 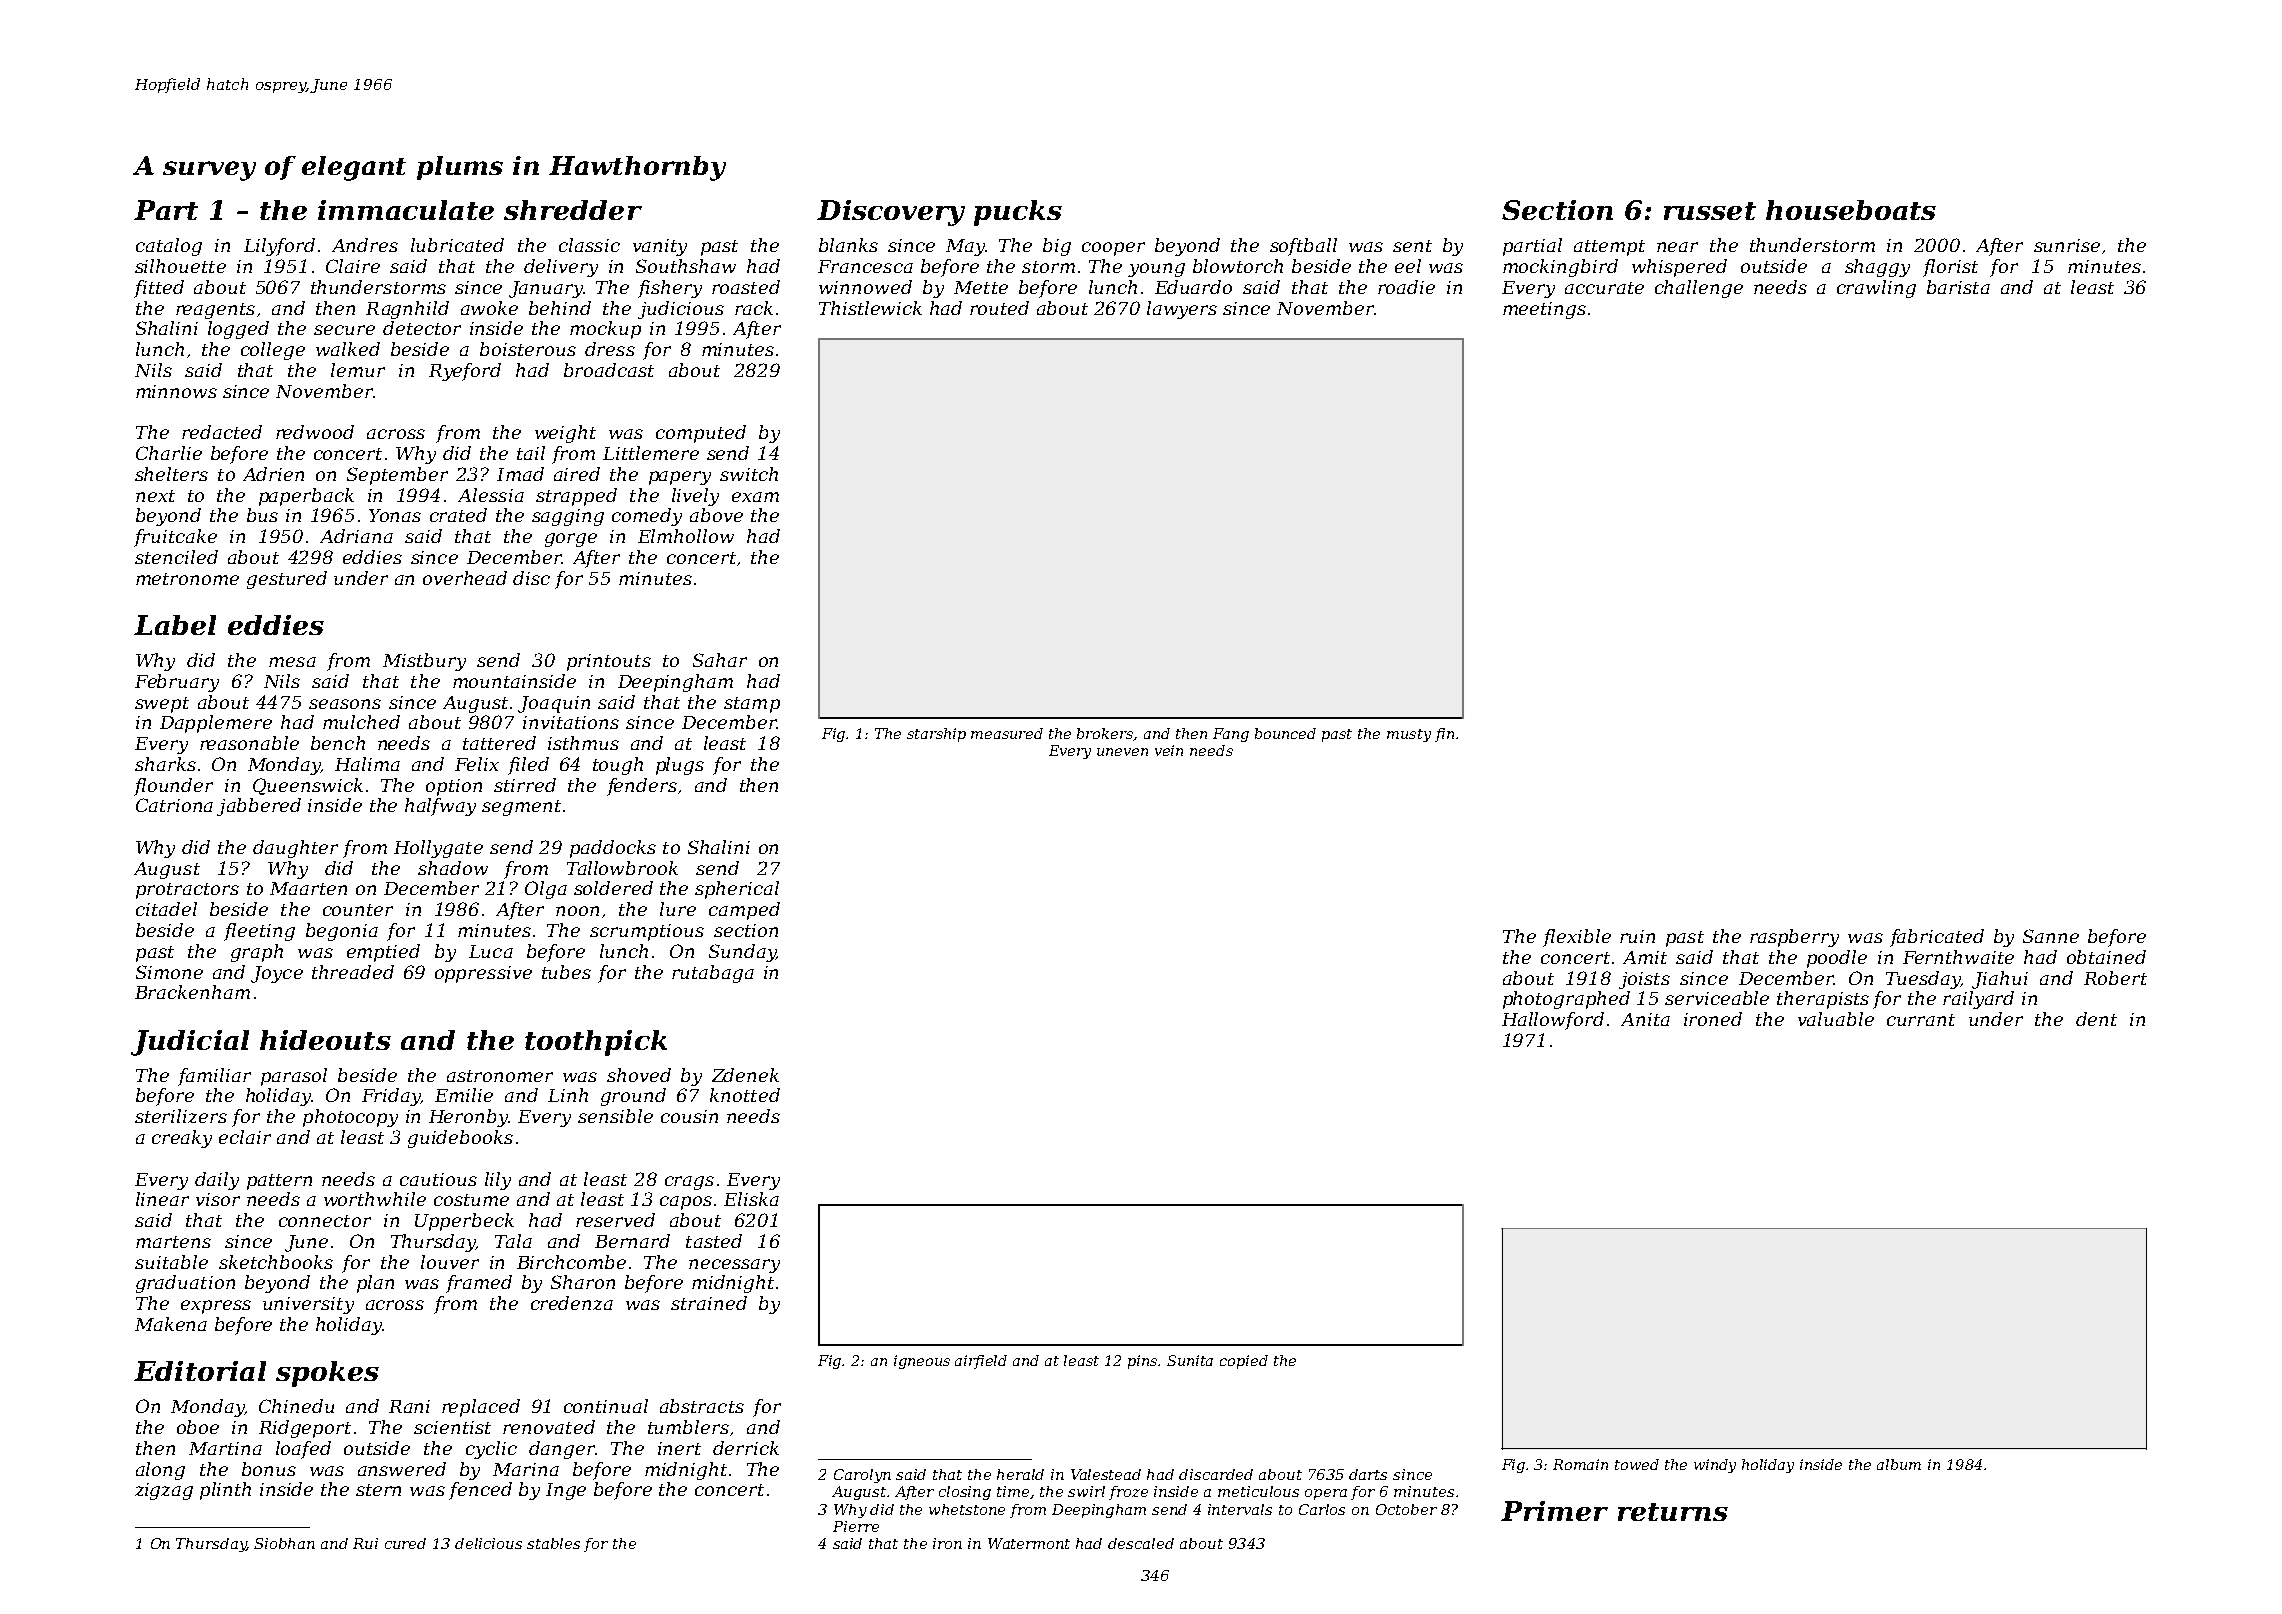 I want to click on houseboats, so click(x=1851, y=210).
